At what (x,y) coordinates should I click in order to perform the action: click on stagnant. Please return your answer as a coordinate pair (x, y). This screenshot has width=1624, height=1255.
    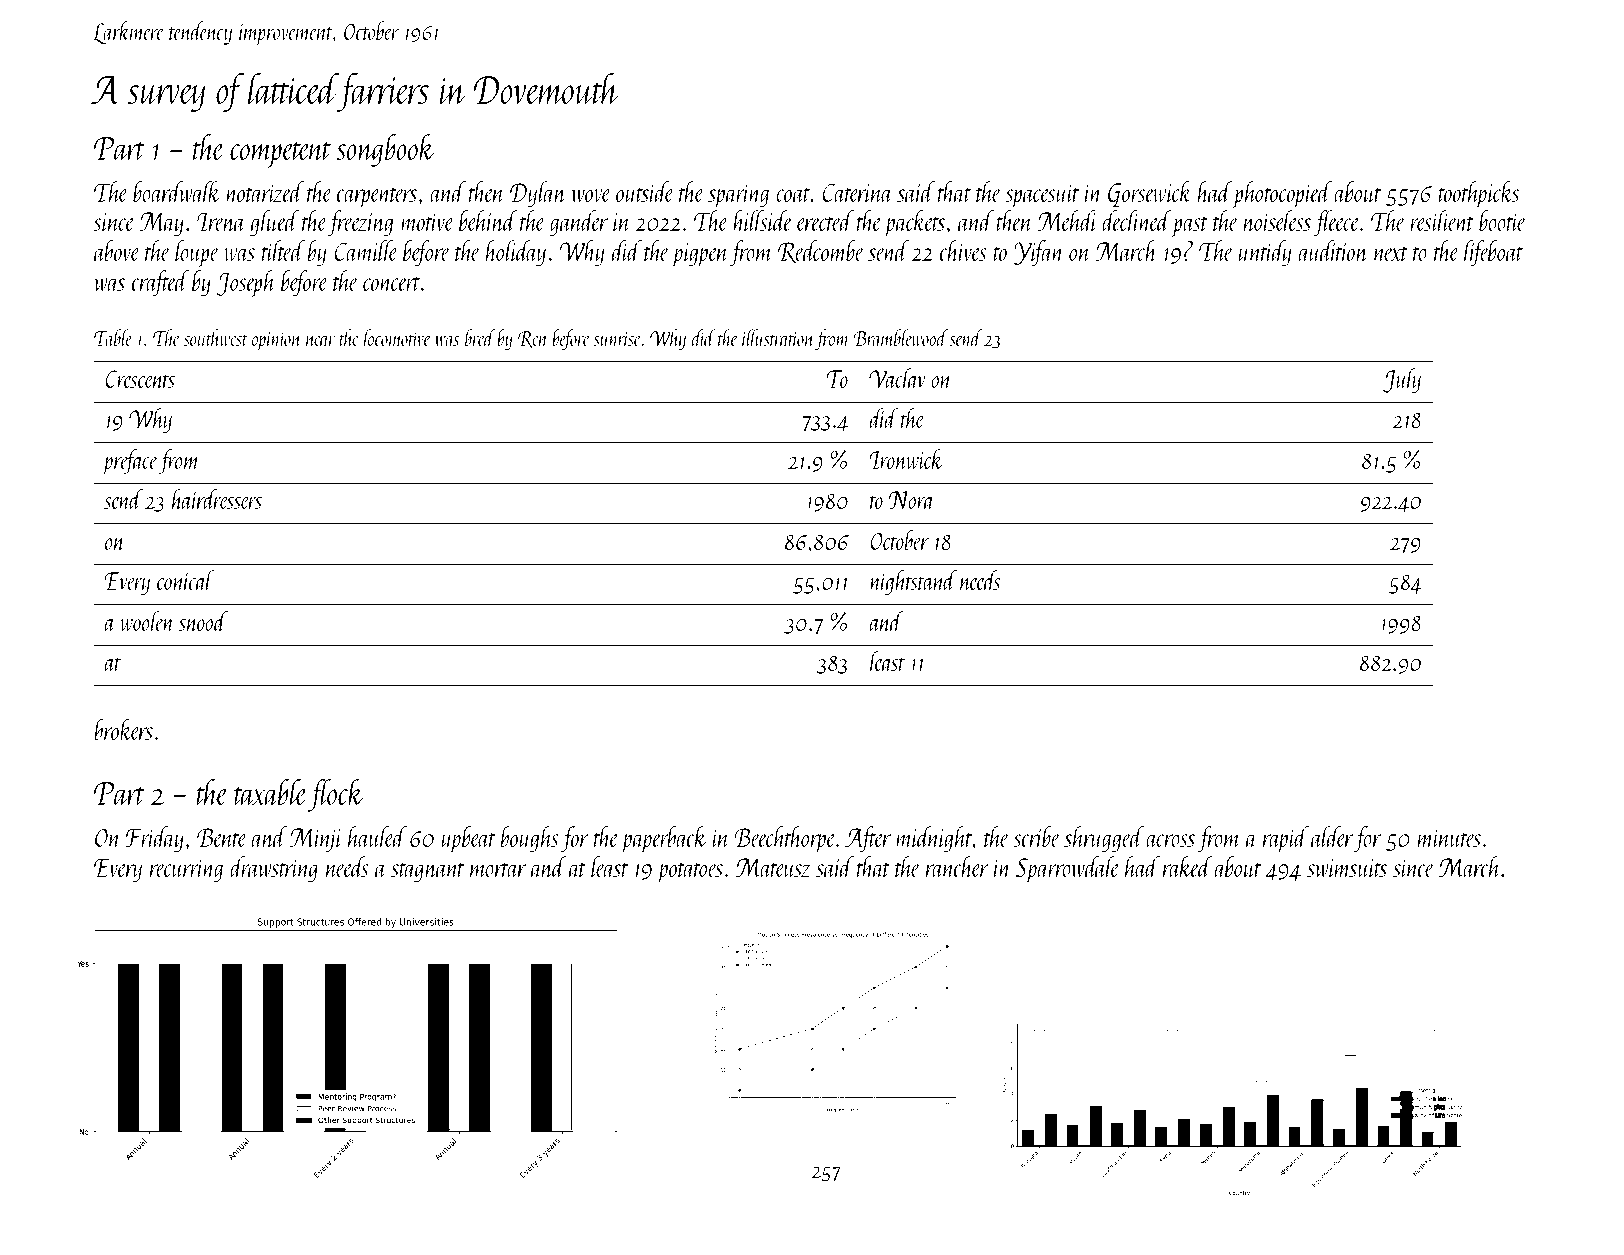
    Looking at the image, I should click on (427, 873).
